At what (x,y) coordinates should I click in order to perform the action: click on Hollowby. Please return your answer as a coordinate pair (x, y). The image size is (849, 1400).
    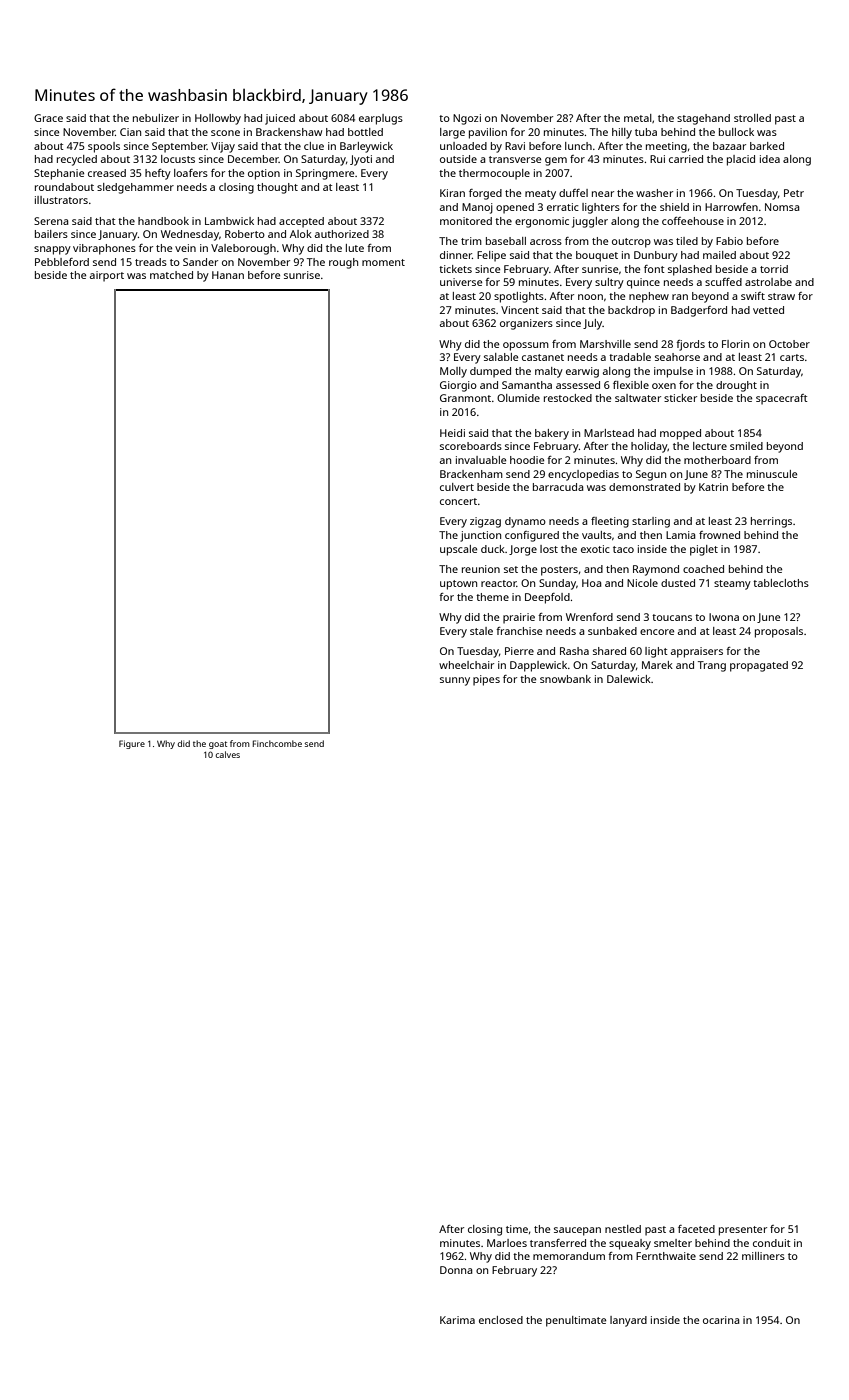
    Looking at the image, I should click on (218, 119).
